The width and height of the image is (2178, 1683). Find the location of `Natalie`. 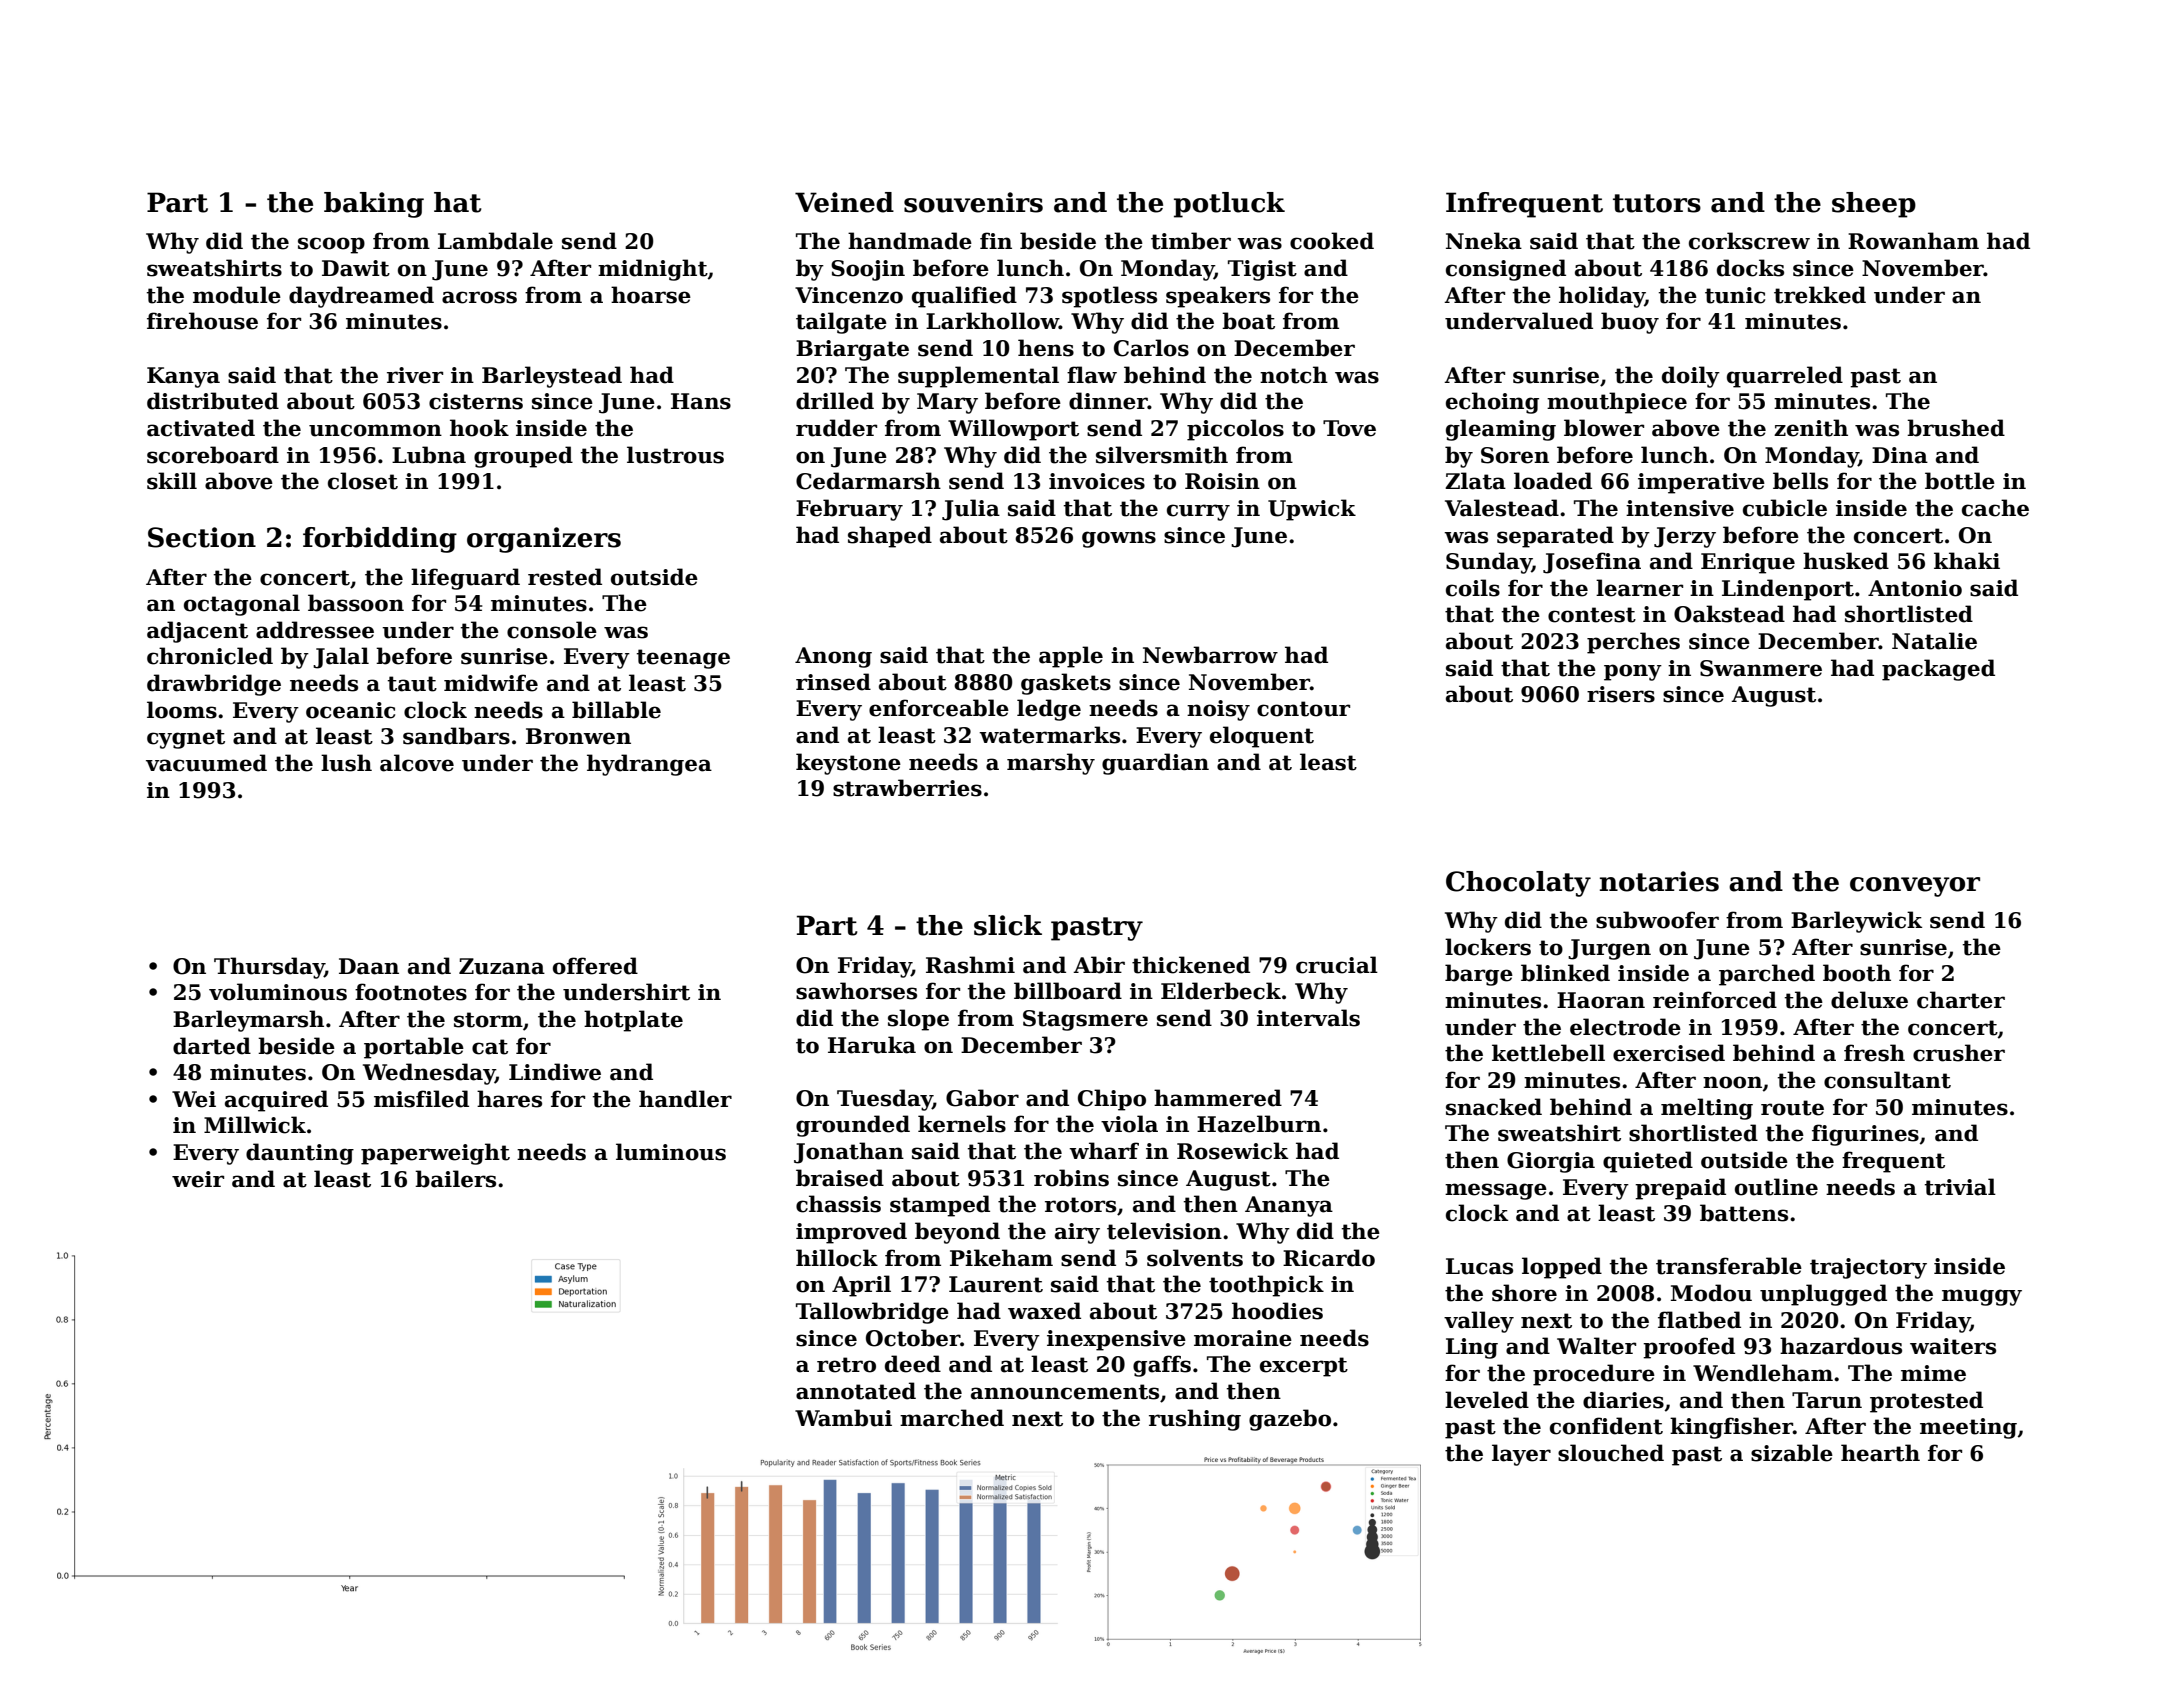

Natalie is located at coordinates (1934, 641).
